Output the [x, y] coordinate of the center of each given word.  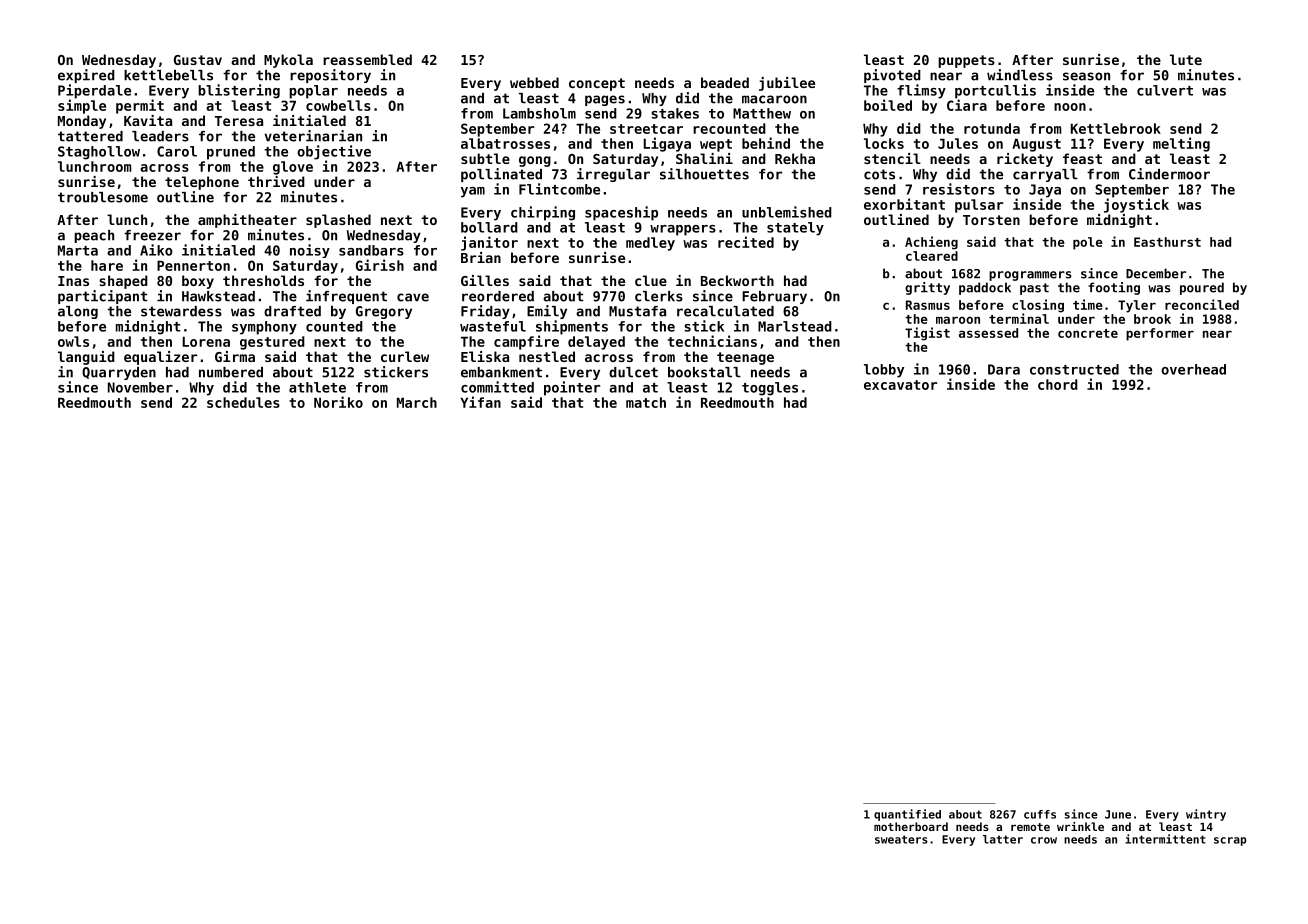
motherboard [911, 826]
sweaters [901, 839]
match [646, 402]
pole [1088, 243]
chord [1058, 384]
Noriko [338, 402]
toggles [770, 389]
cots [879, 174]
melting [1181, 144]
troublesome [103, 197]
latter [1003, 839]
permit [140, 106]
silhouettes [704, 174]
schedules [243, 402]
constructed [1074, 369]
